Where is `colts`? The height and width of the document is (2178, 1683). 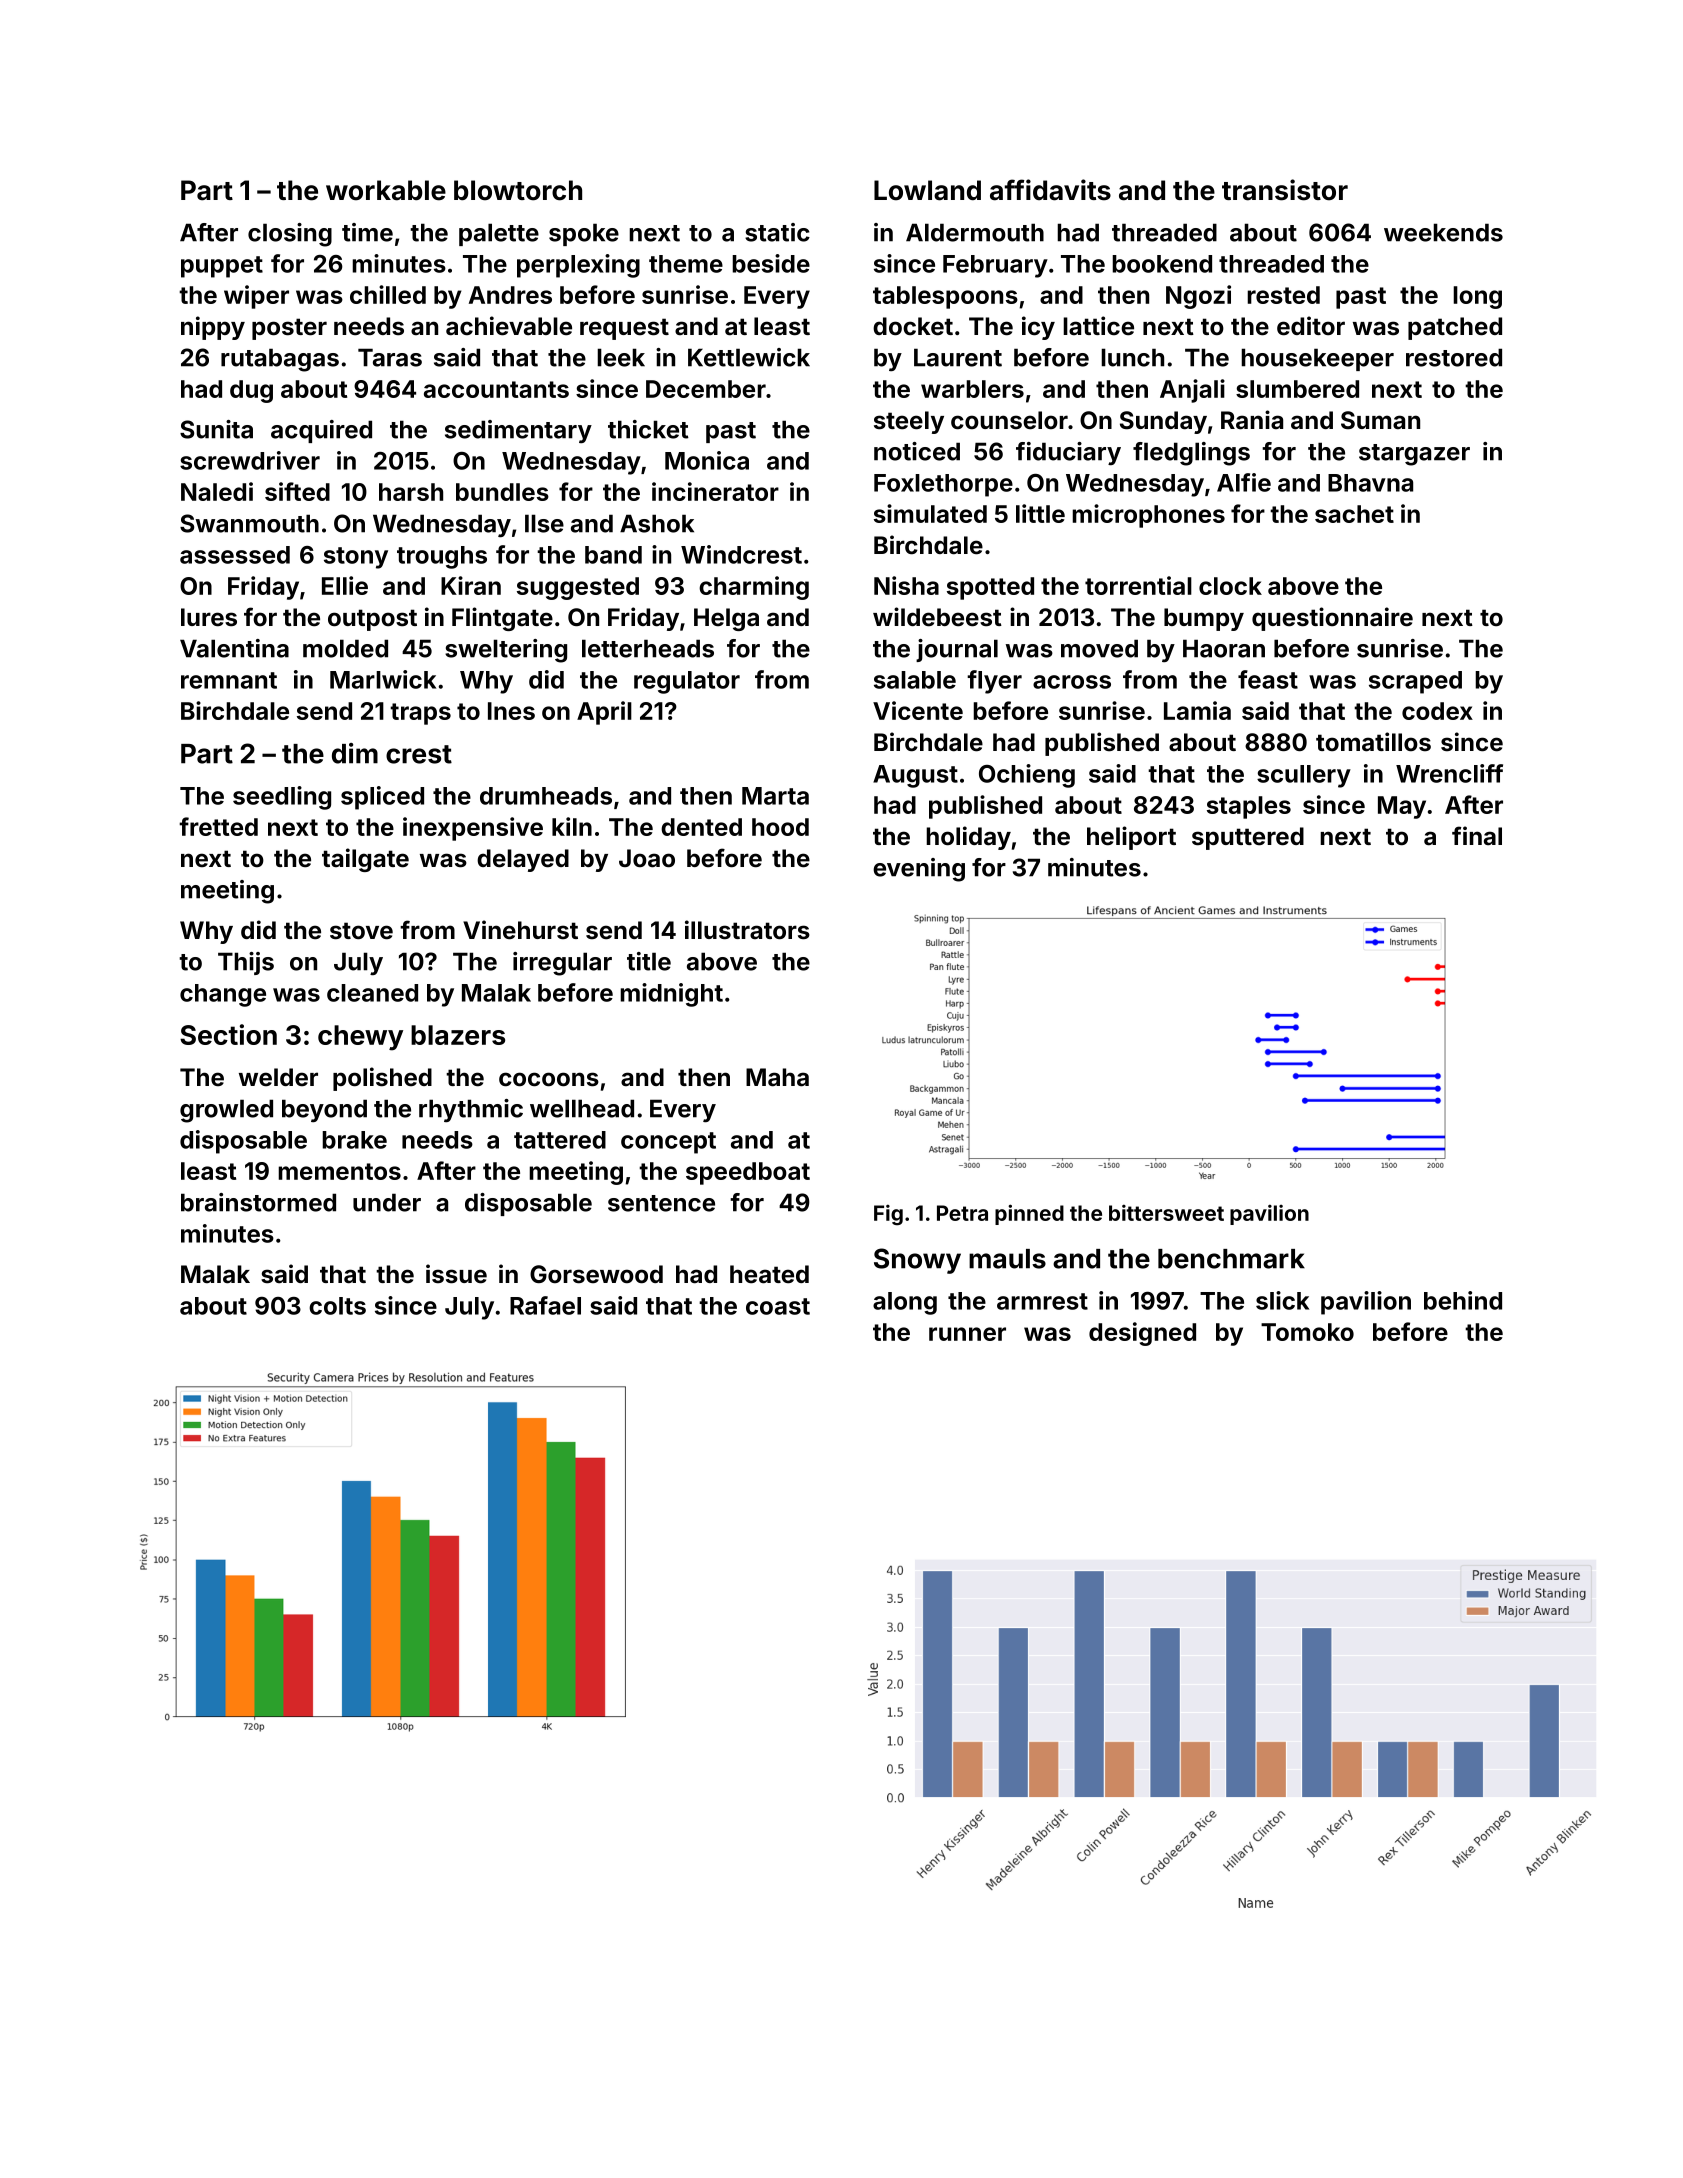 colts is located at coordinates (337, 1306).
